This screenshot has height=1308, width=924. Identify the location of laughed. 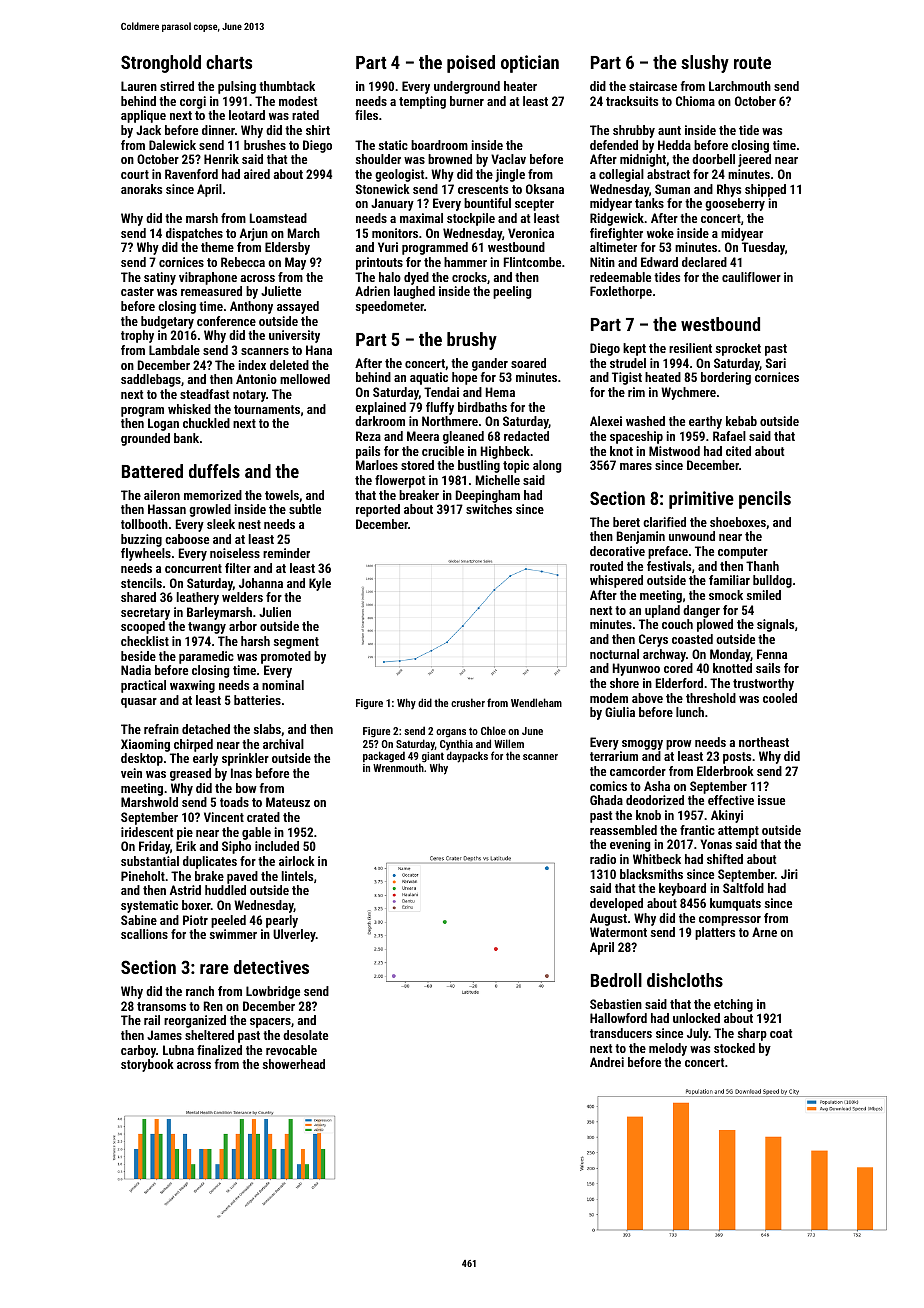
(414, 292).
